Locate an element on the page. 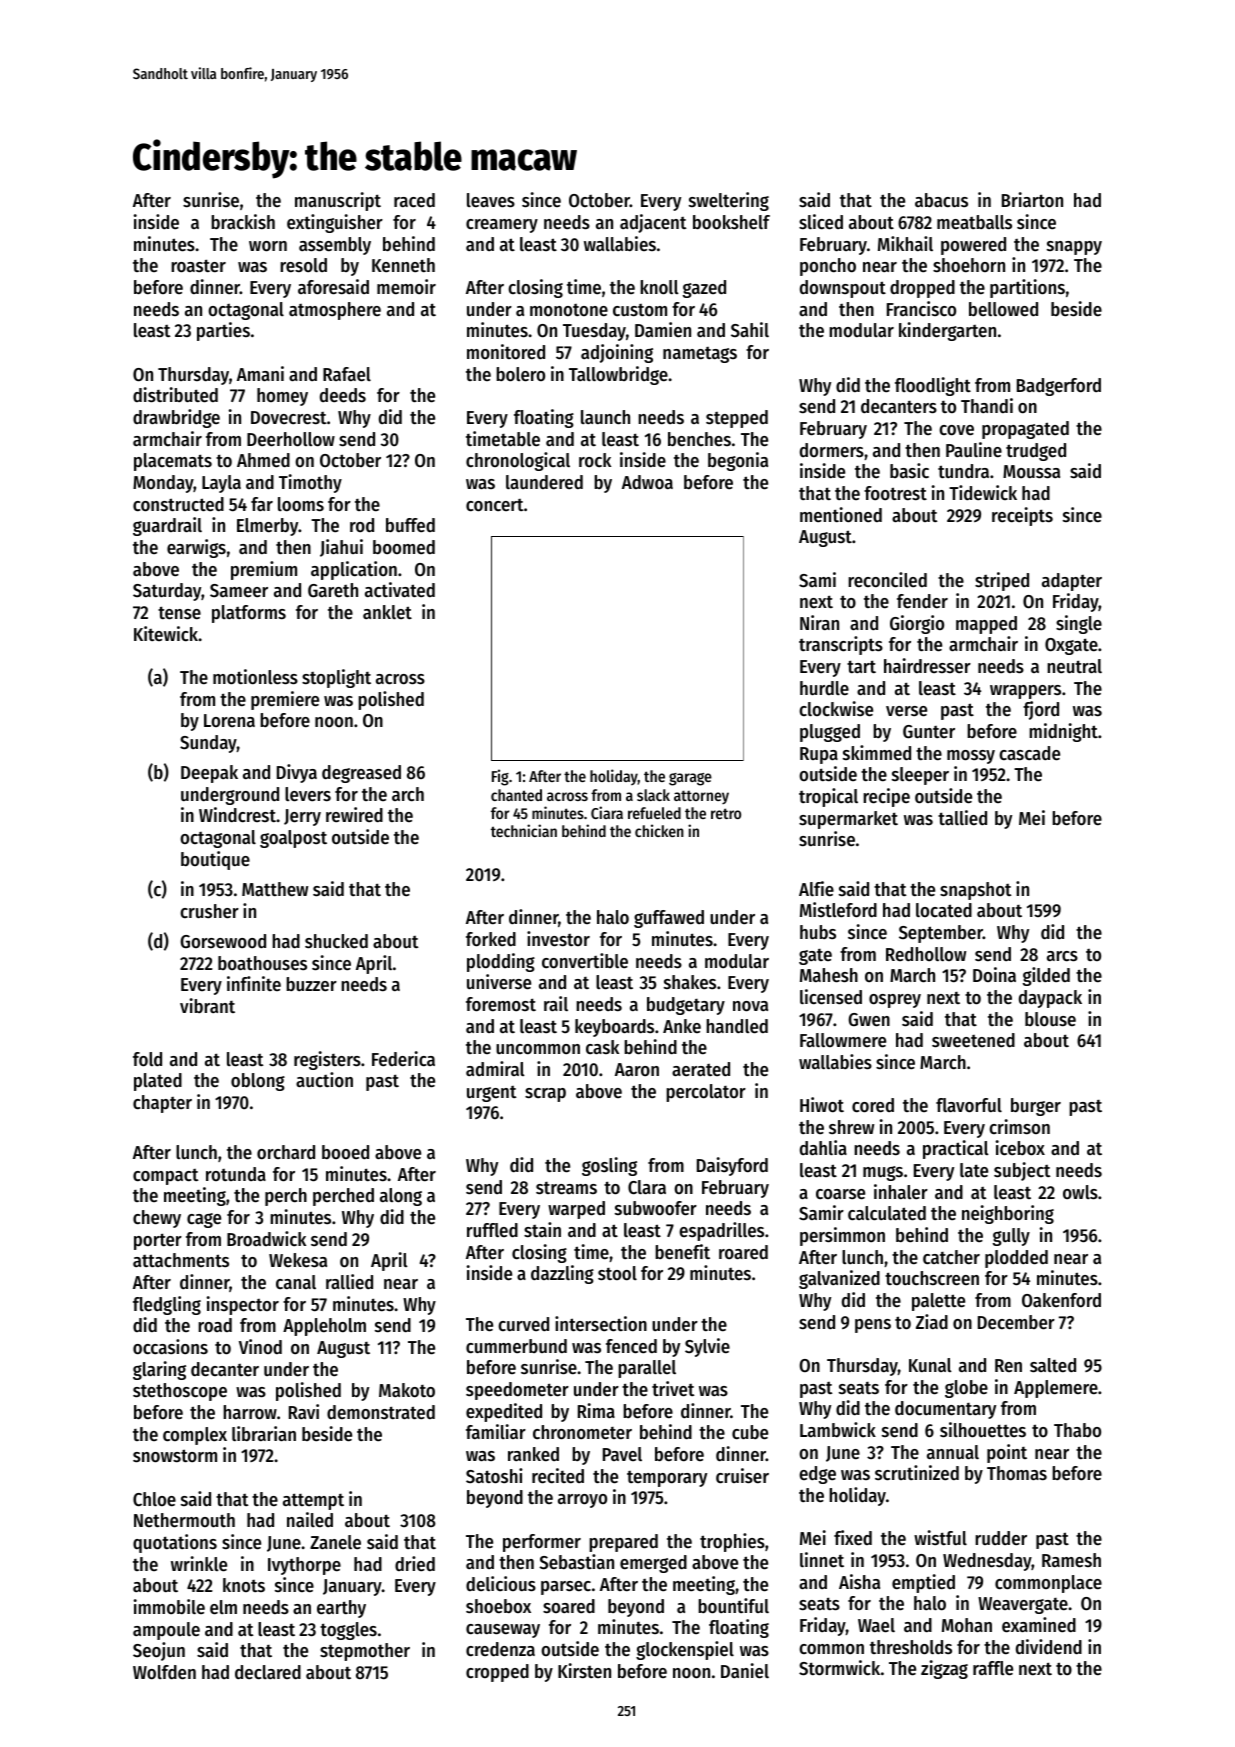 This image has width=1235, height=1747. booed is located at coordinates (345, 1152).
